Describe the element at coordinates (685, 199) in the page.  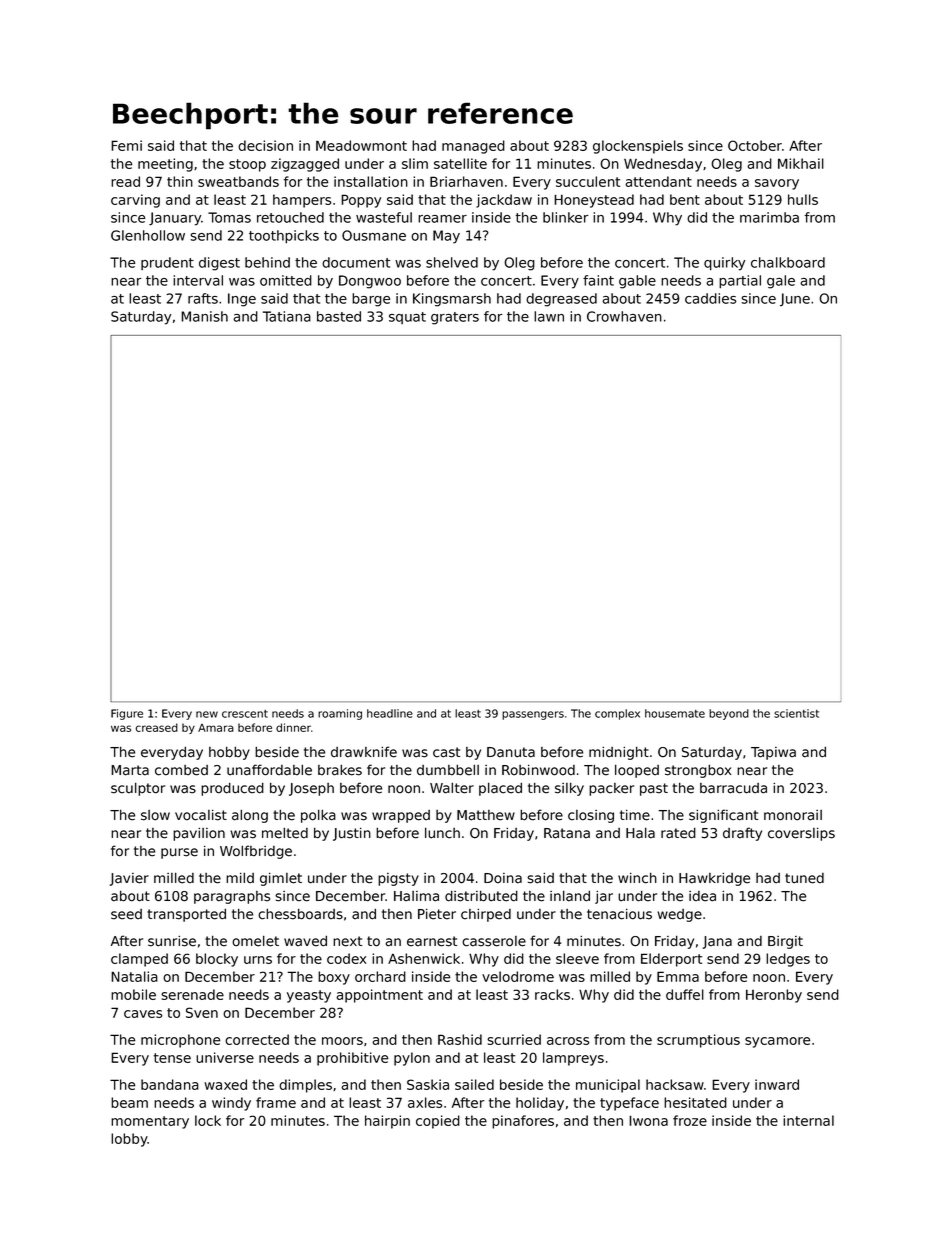
I see `bent` at that location.
